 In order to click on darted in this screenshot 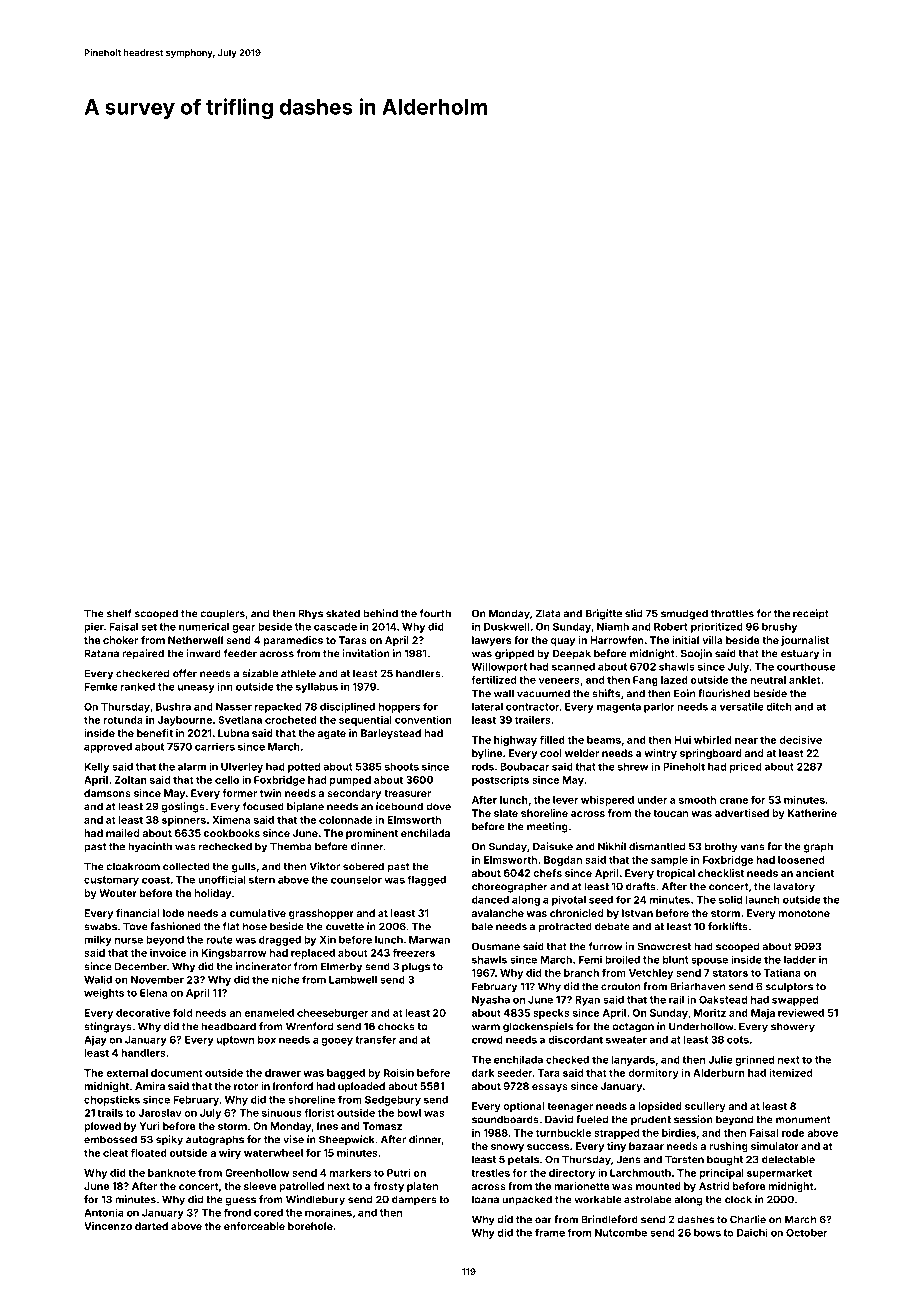, I will do `click(151, 1226)`.
